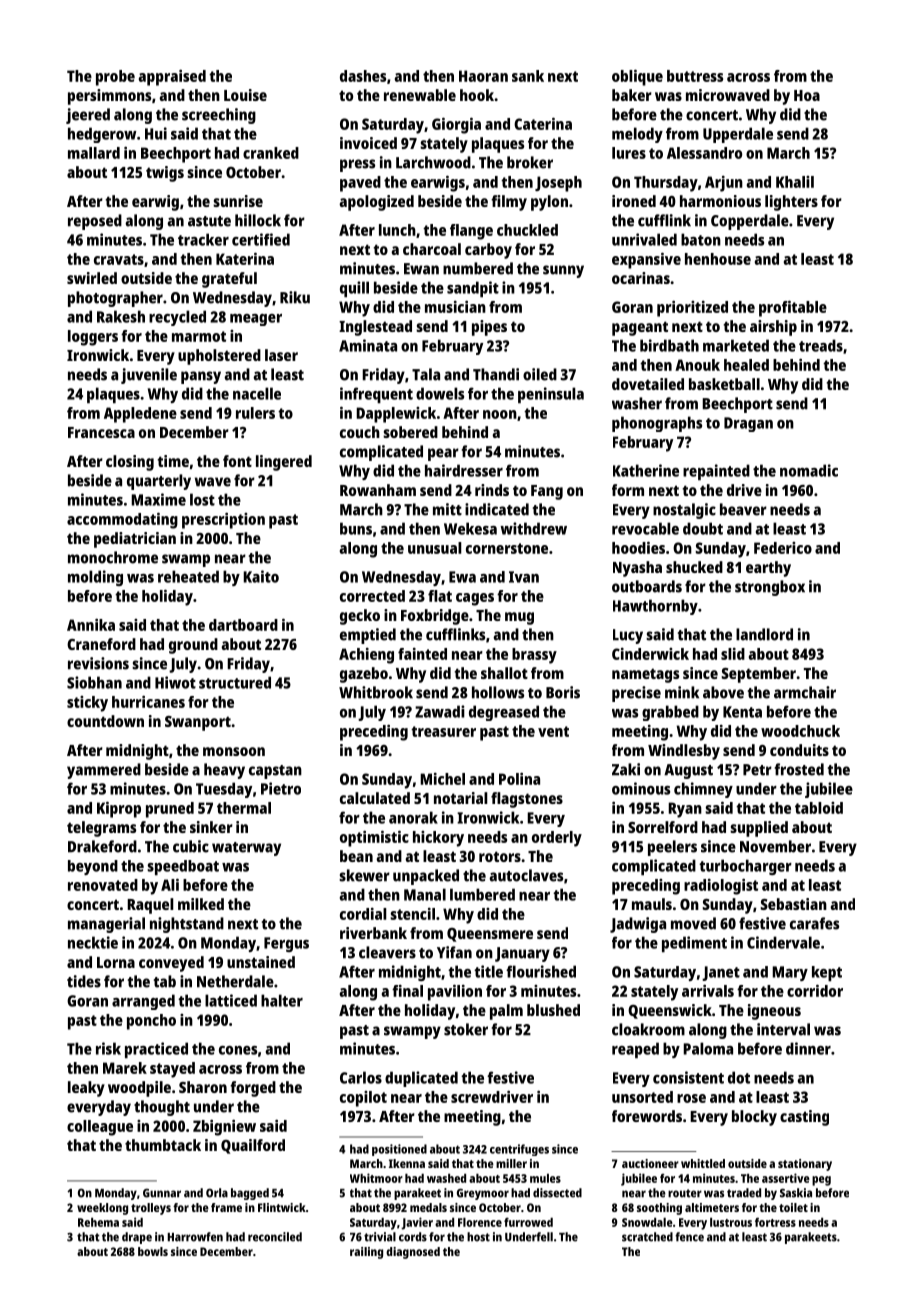 This screenshot has width=924, height=1308. Describe the element at coordinates (519, 618) in the screenshot. I see `mug` at that location.
